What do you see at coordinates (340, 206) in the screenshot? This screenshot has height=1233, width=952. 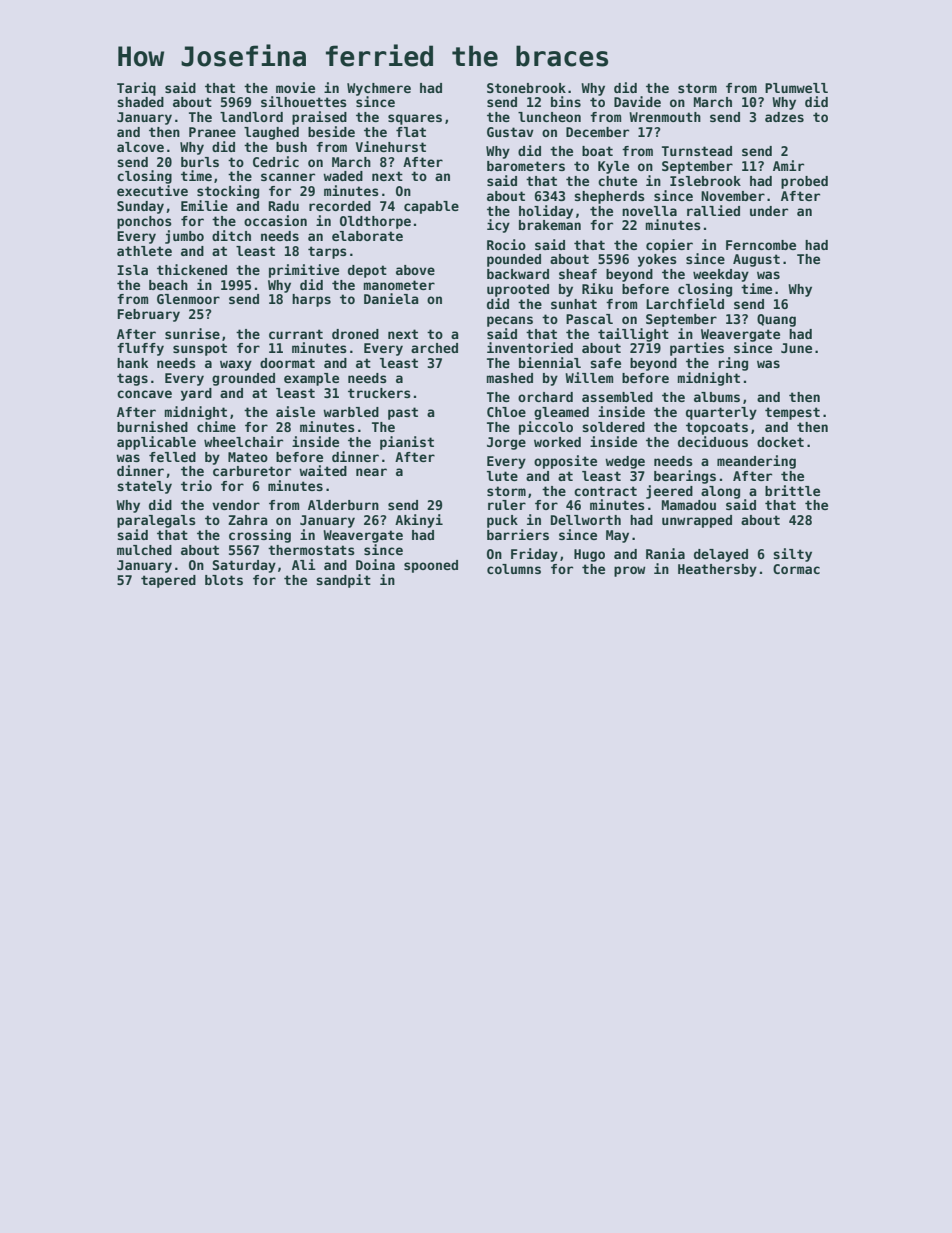 I see `recorded` at bounding box center [340, 206].
